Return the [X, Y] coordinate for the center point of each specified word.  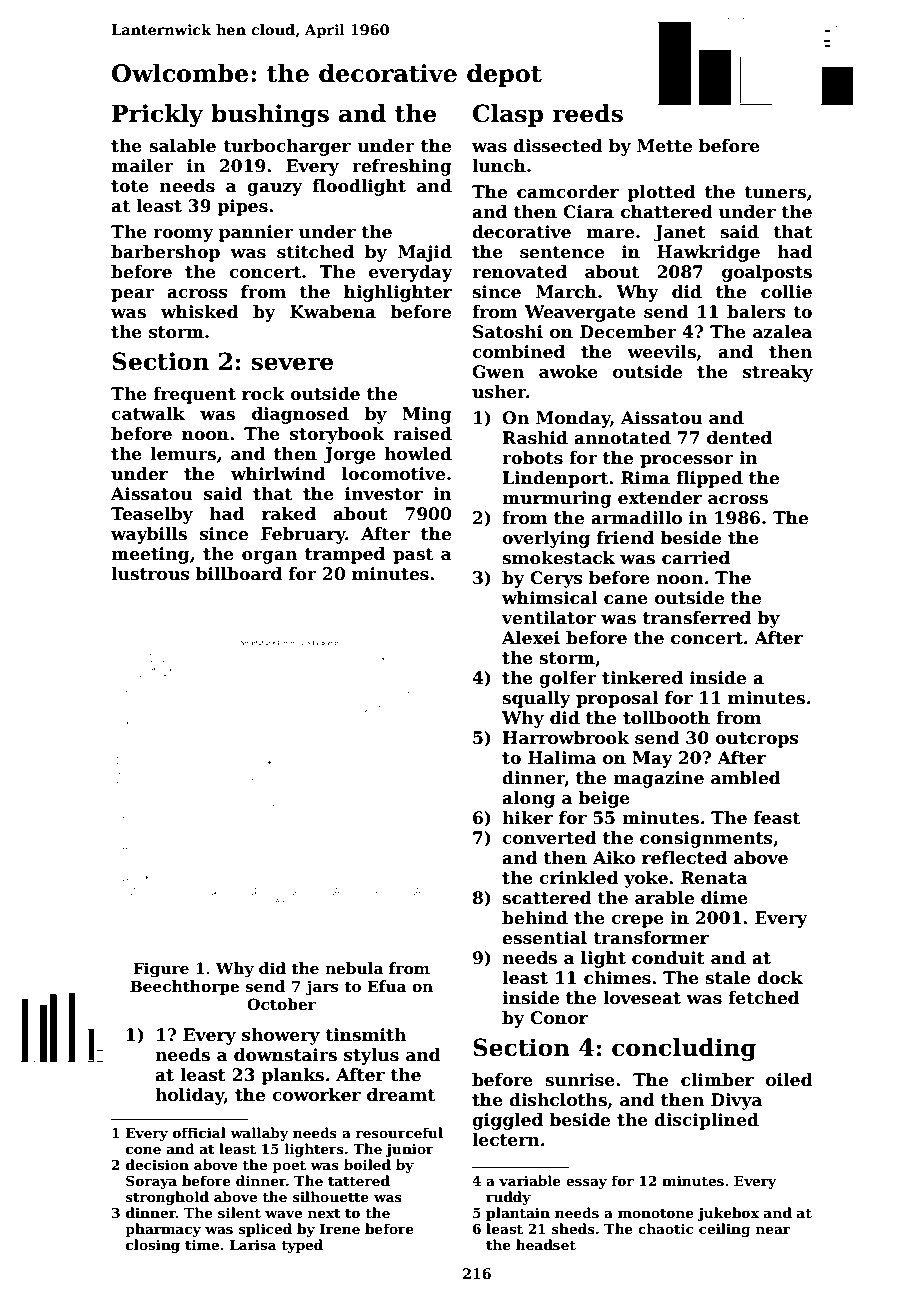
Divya [736, 1101]
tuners [775, 192]
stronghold [167, 1198]
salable [182, 146]
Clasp [508, 115]
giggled [507, 1121]
